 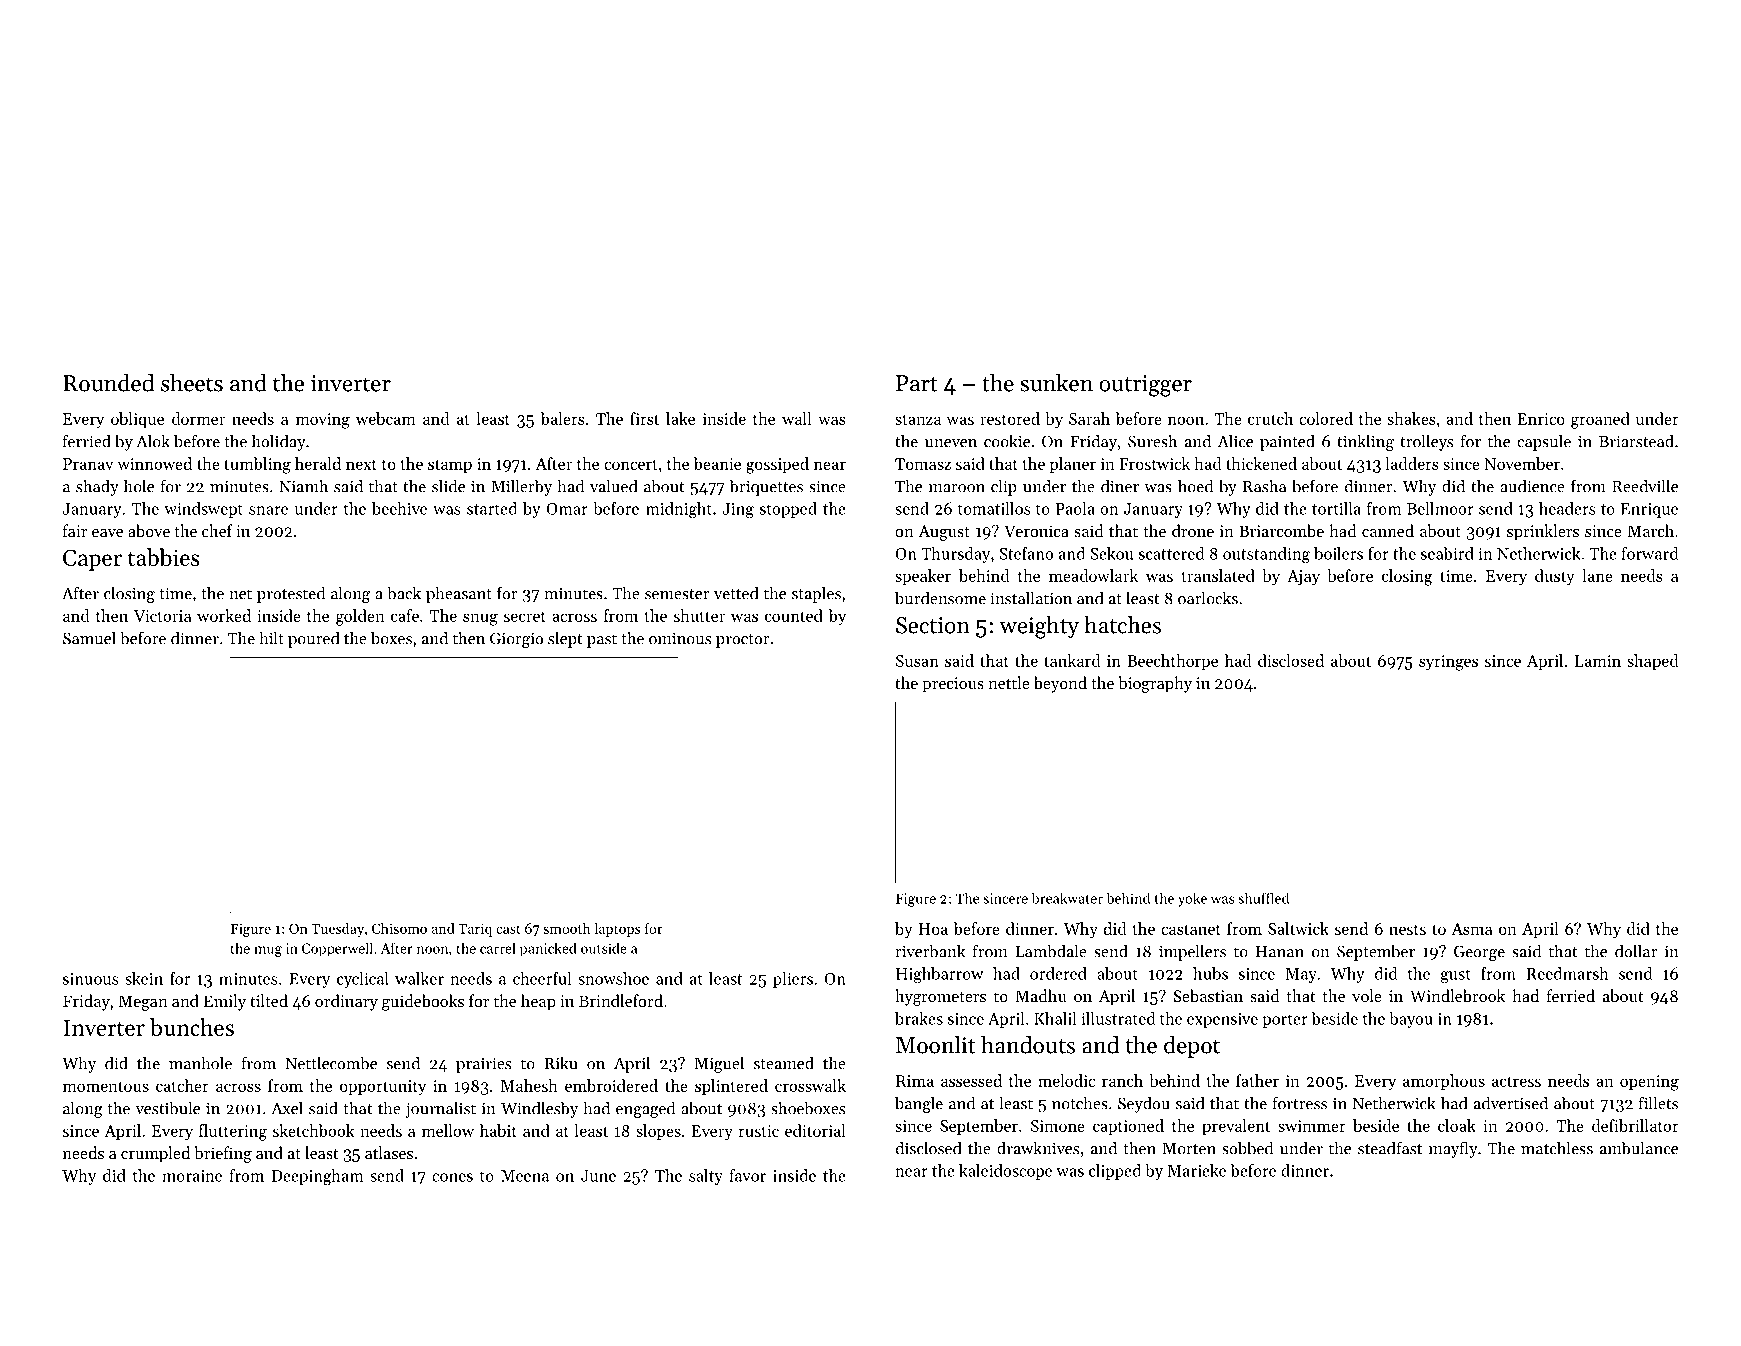 I want to click on November, so click(x=1522, y=463).
